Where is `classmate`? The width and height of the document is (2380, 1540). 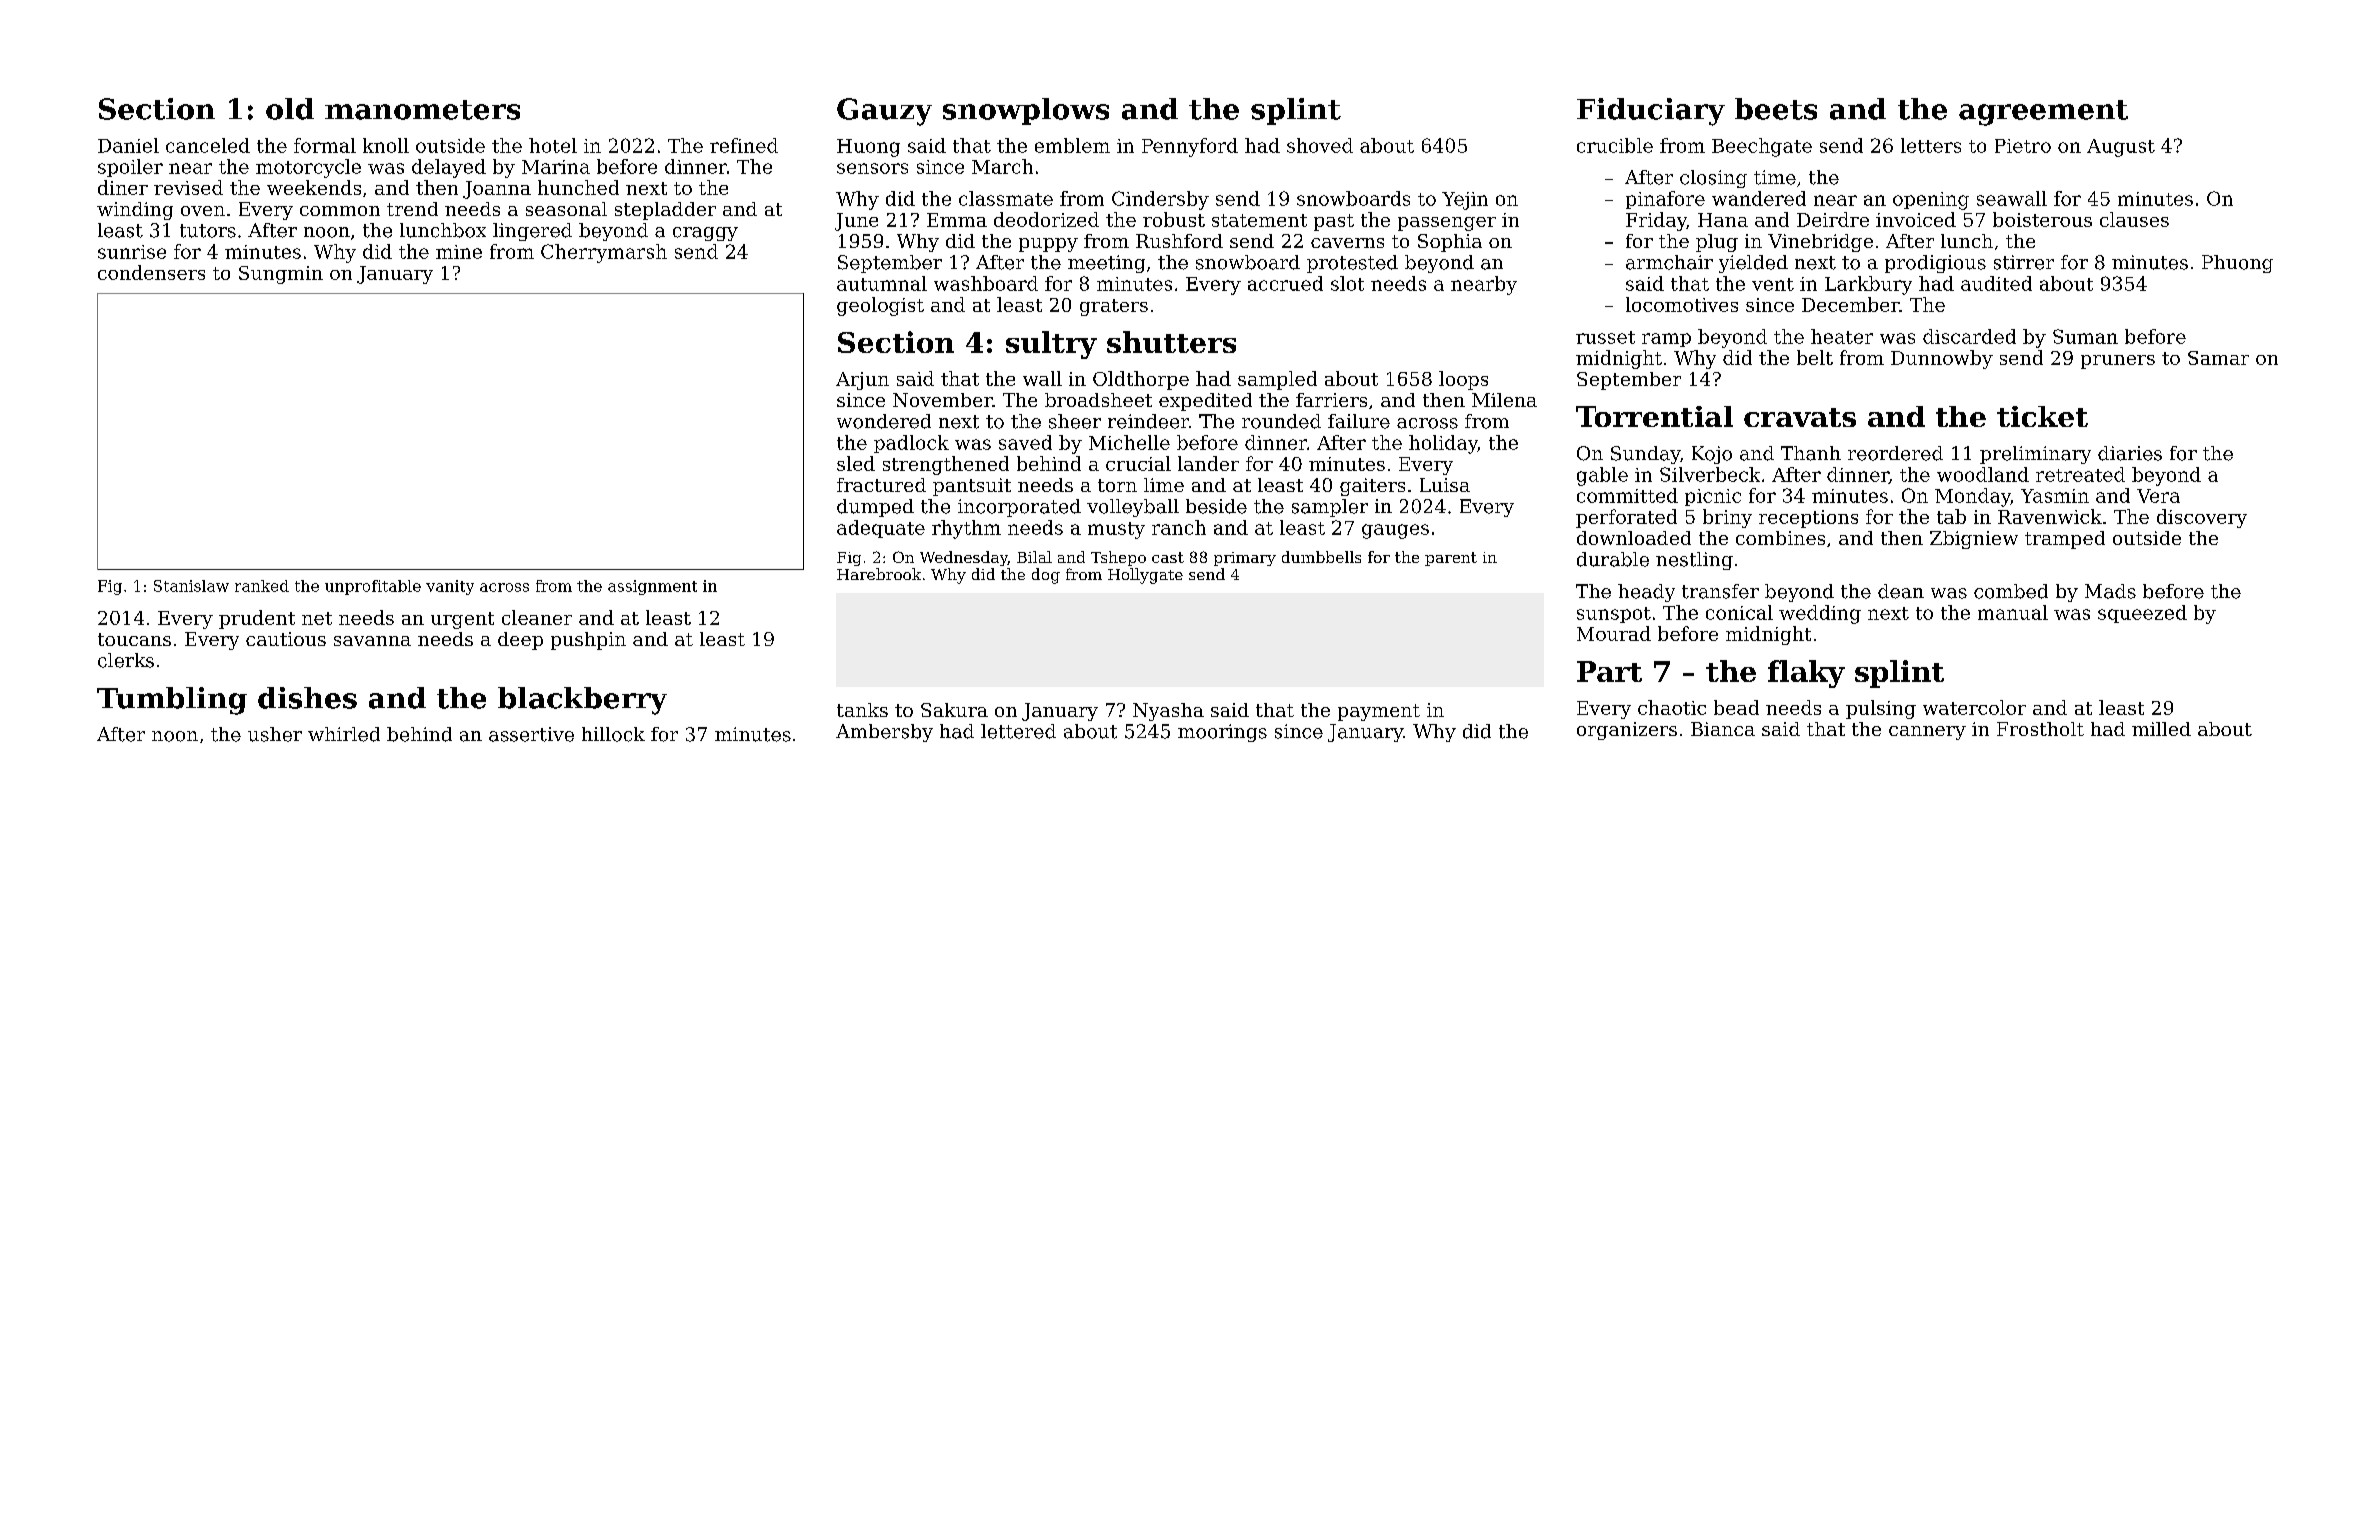
classmate is located at coordinates (1006, 198).
